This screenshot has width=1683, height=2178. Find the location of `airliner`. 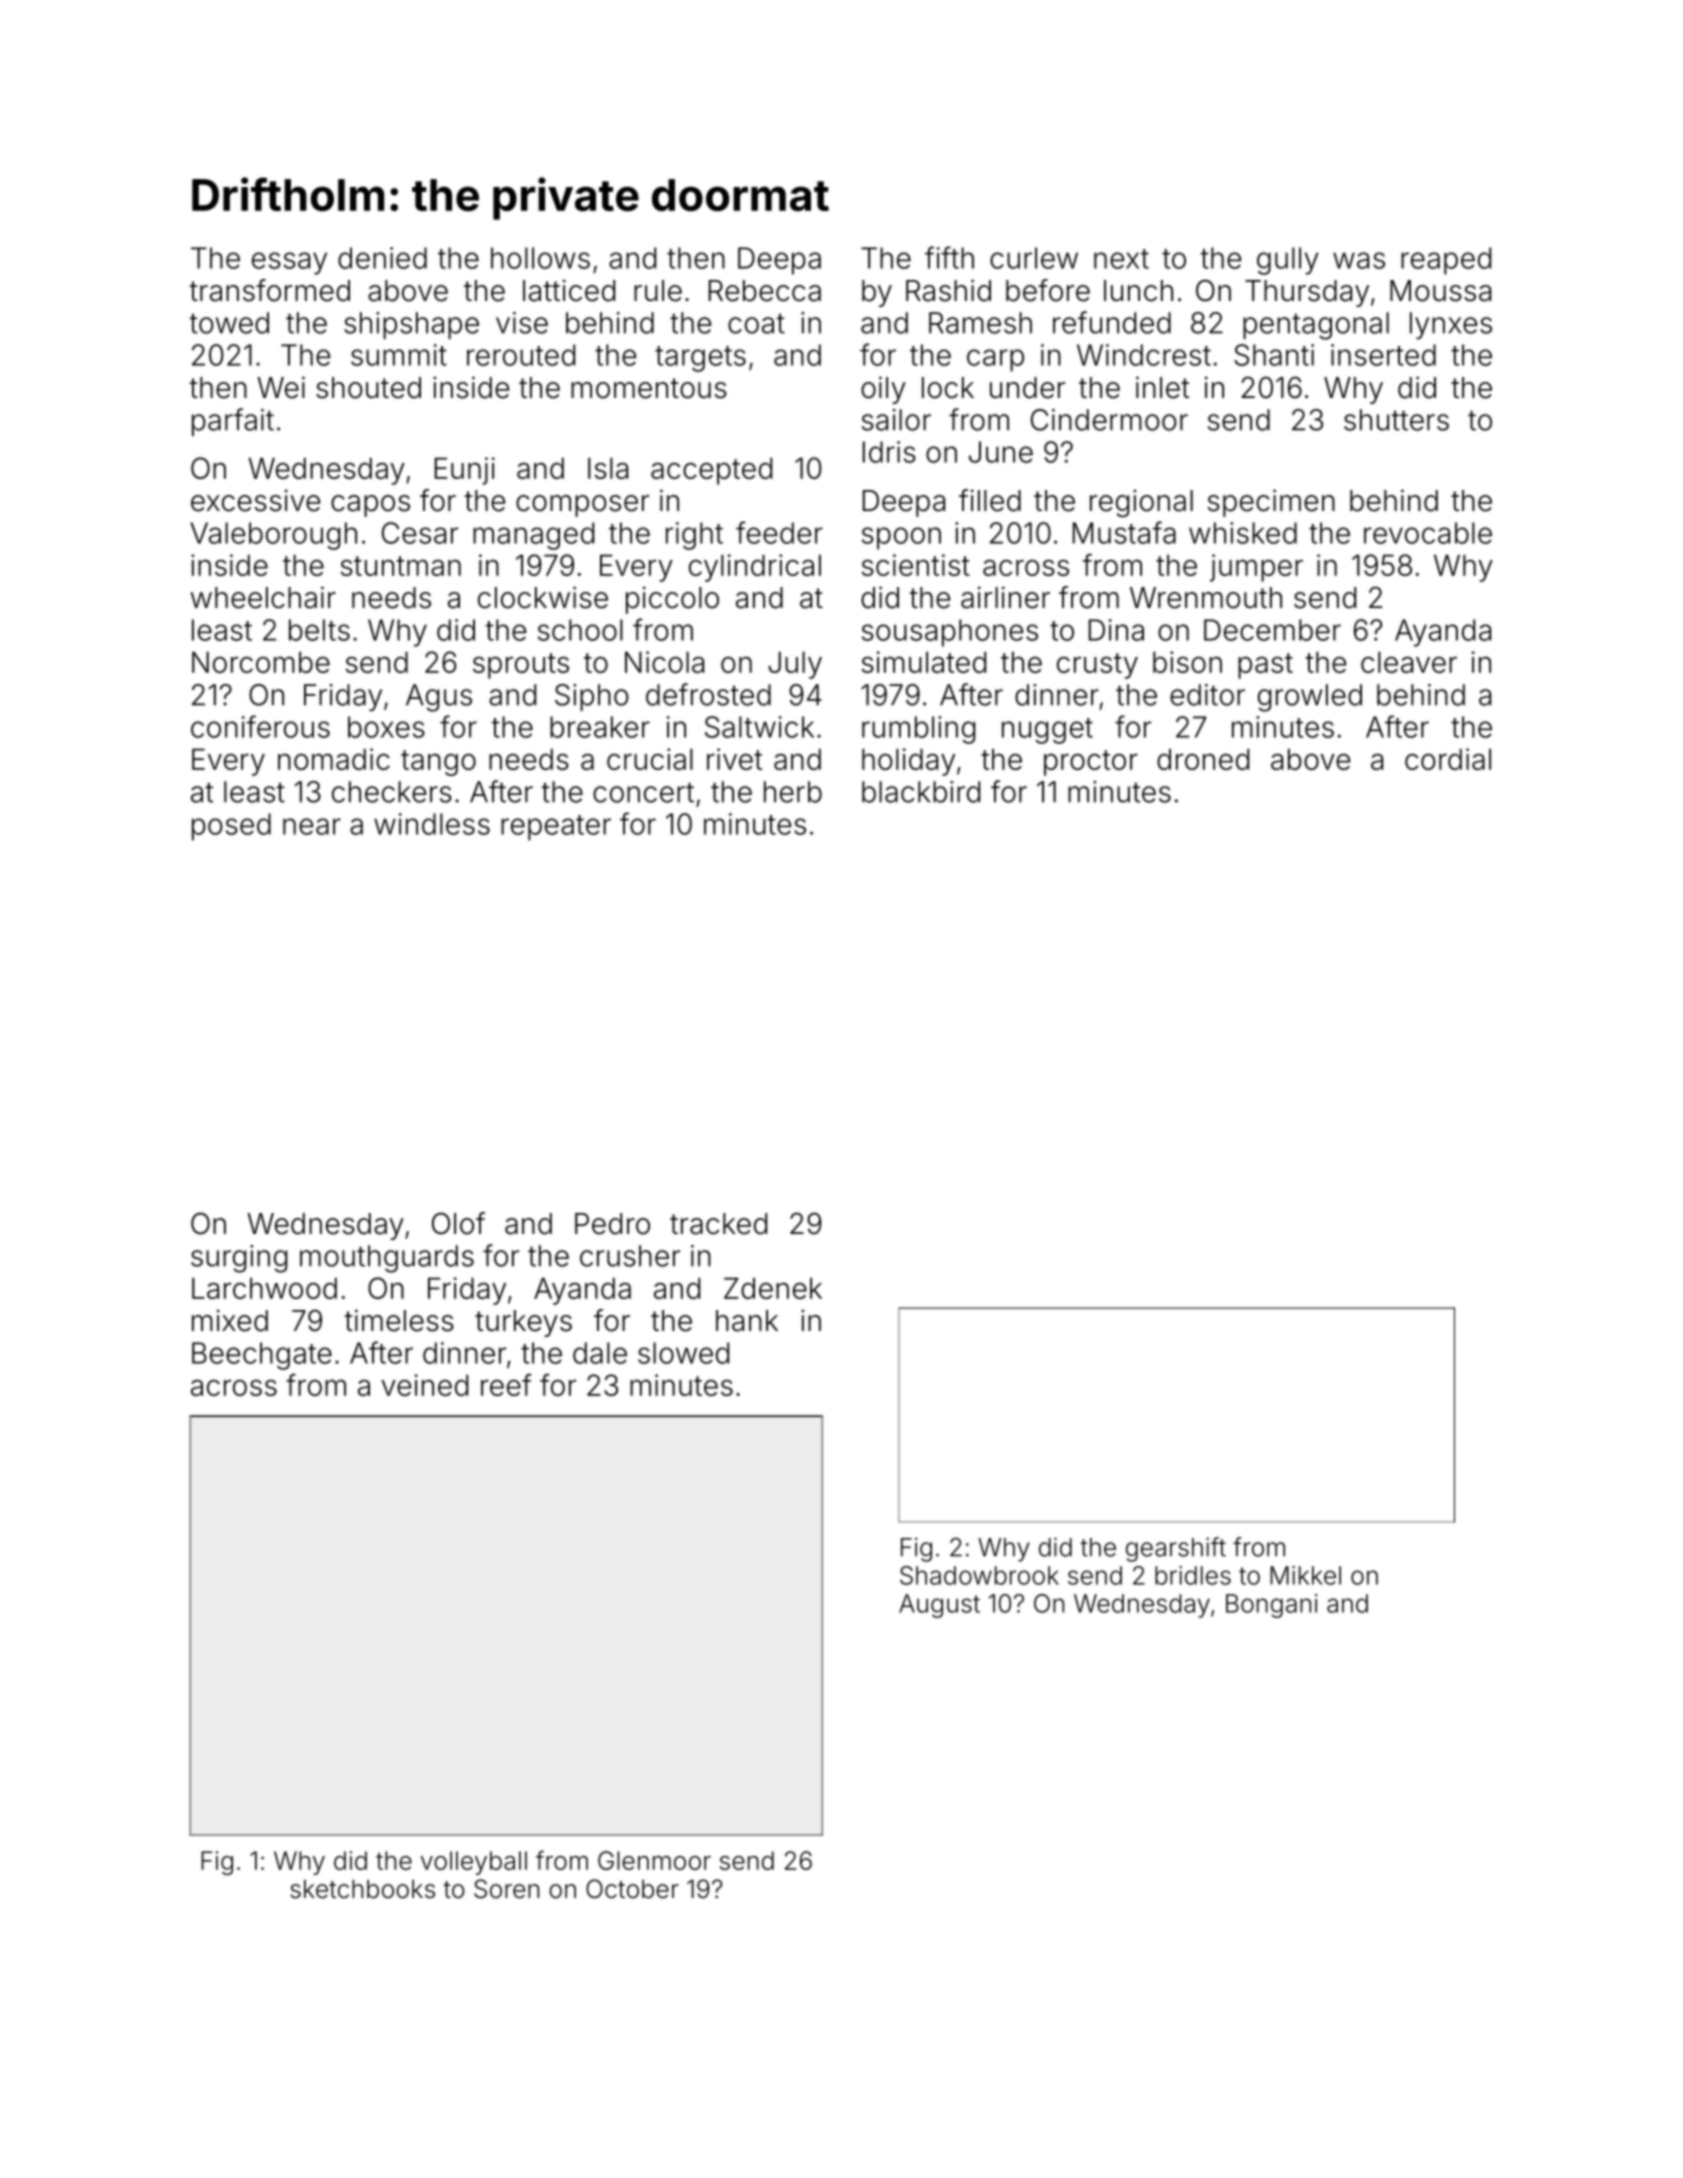

airliner is located at coordinates (1005, 597).
